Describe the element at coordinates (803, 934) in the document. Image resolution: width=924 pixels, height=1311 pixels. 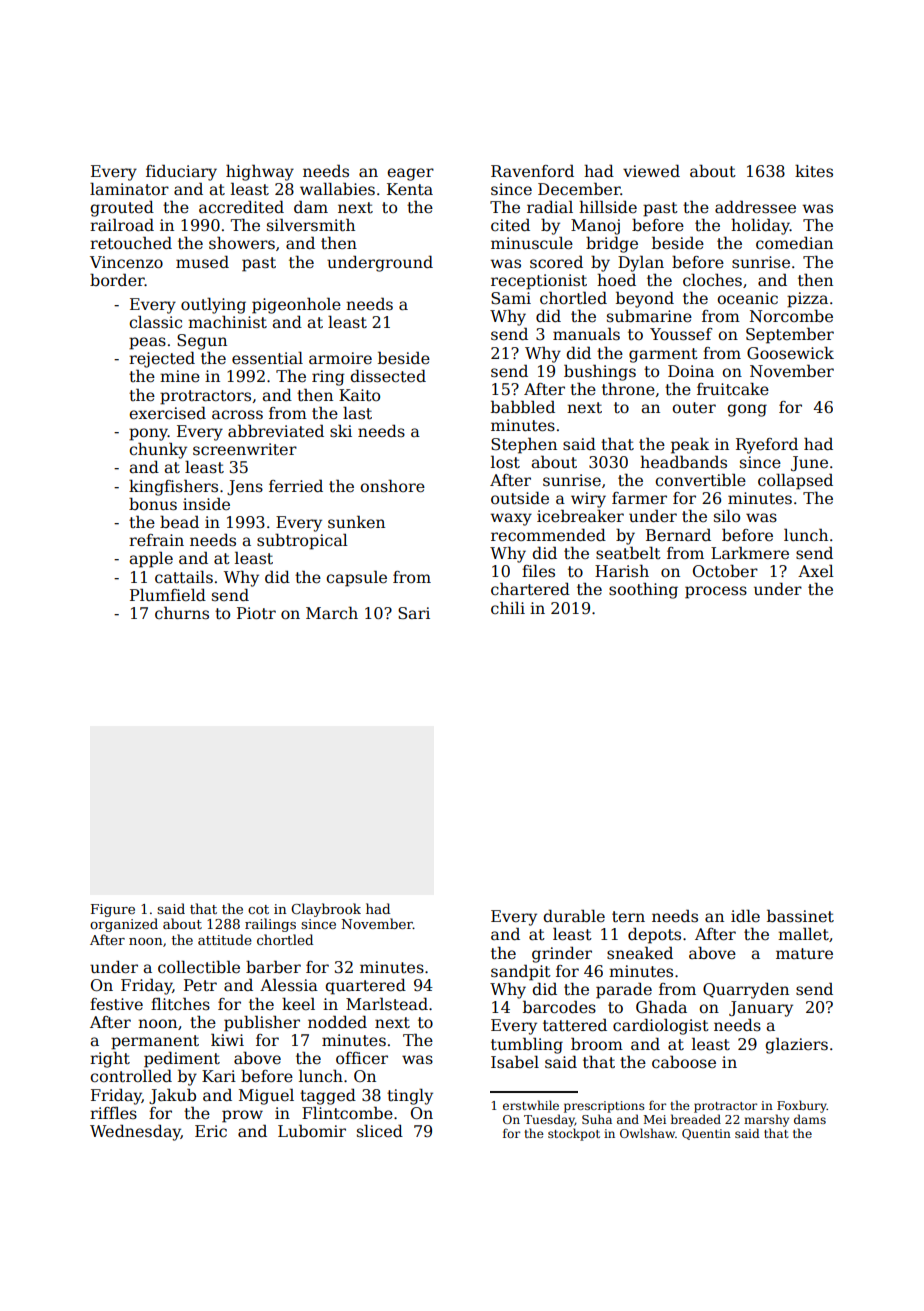
I see `mallet` at that location.
